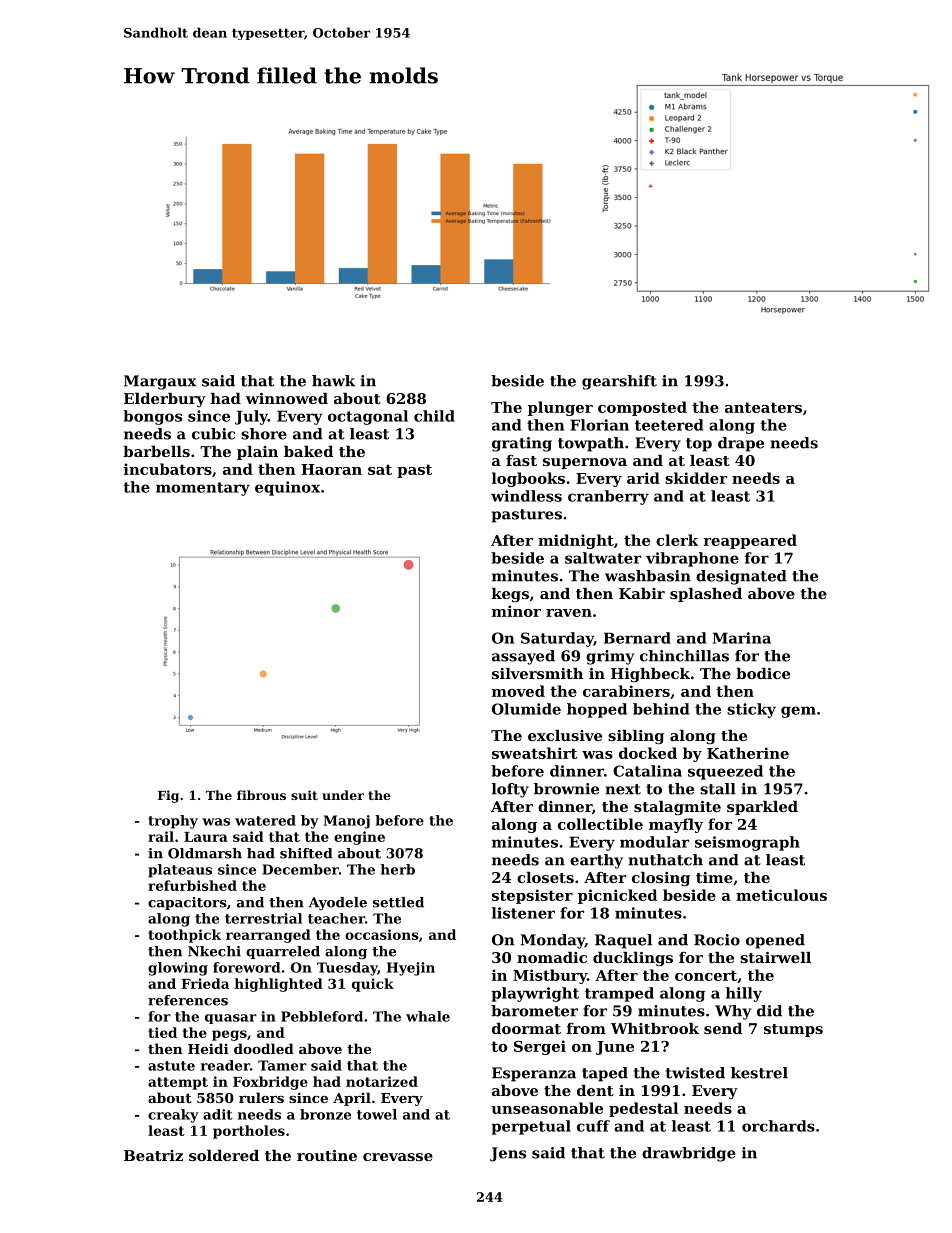  What do you see at coordinates (264, 434) in the page?
I see `shore` at bounding box center [264, 434].
